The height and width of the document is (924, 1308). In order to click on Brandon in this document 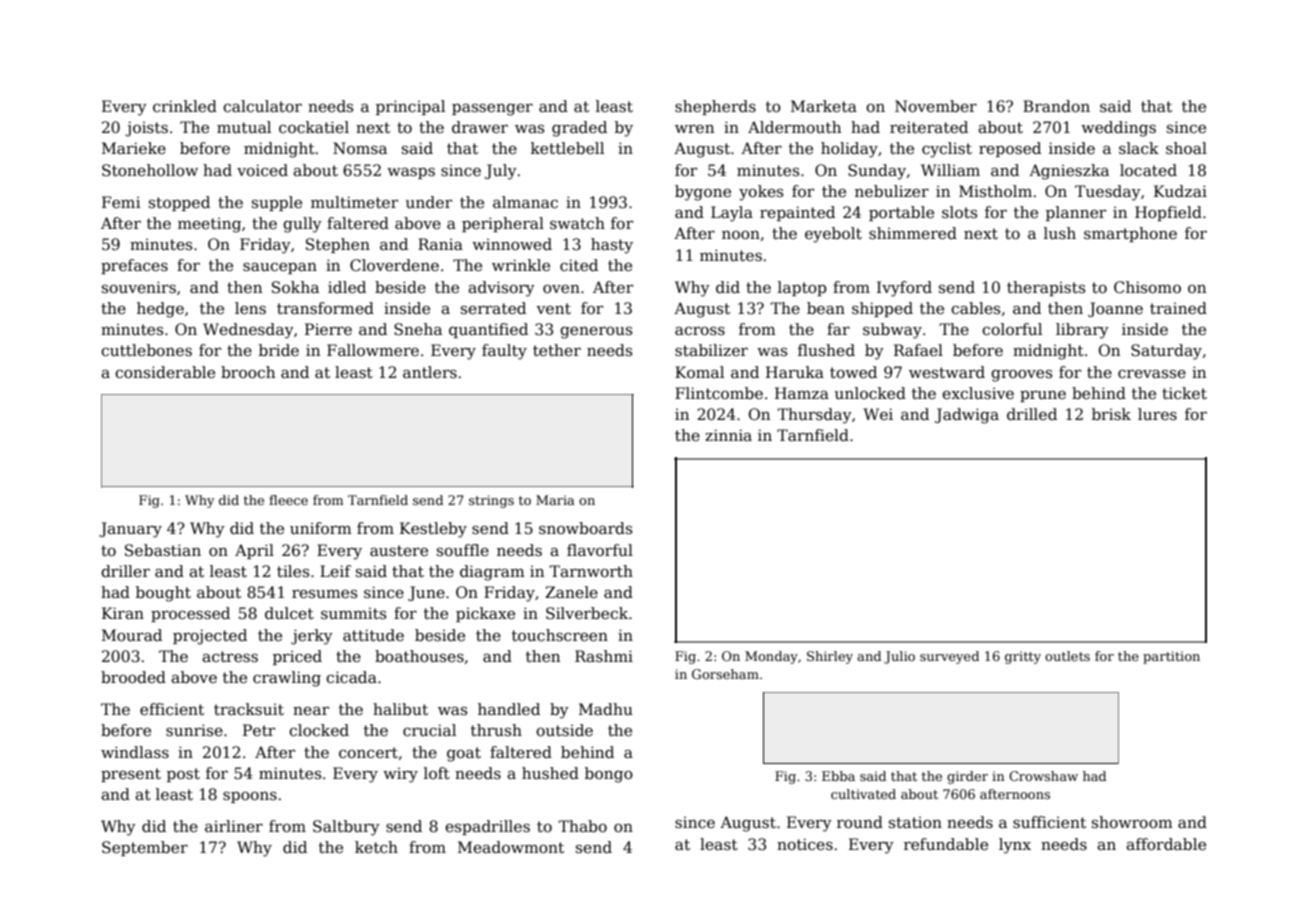, I will do `click(1056, 106)`.
